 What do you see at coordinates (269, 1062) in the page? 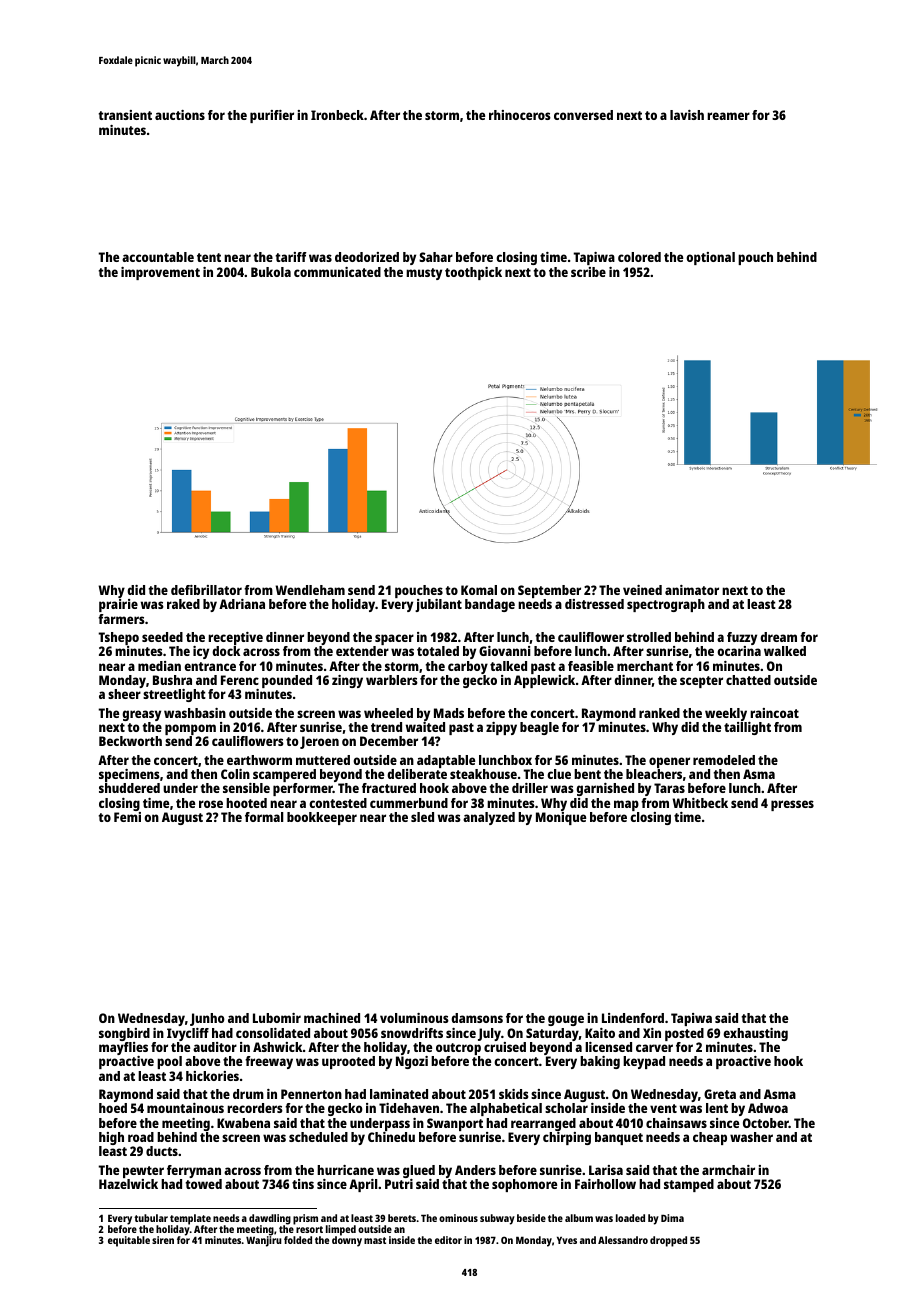
I see `freeway` at bounding box center [269, 1062].
